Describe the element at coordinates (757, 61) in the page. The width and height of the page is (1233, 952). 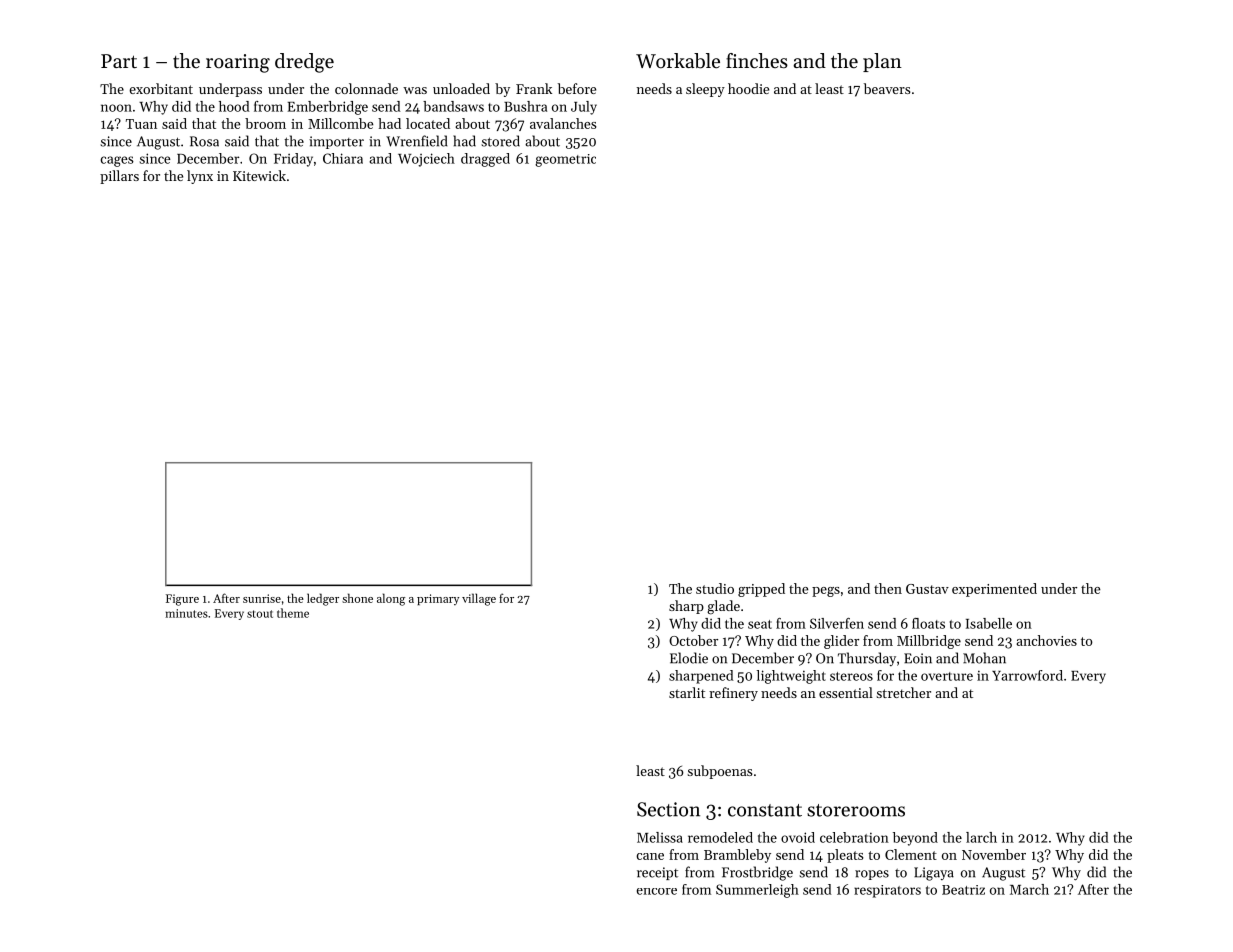
I see `finches` at that location.
